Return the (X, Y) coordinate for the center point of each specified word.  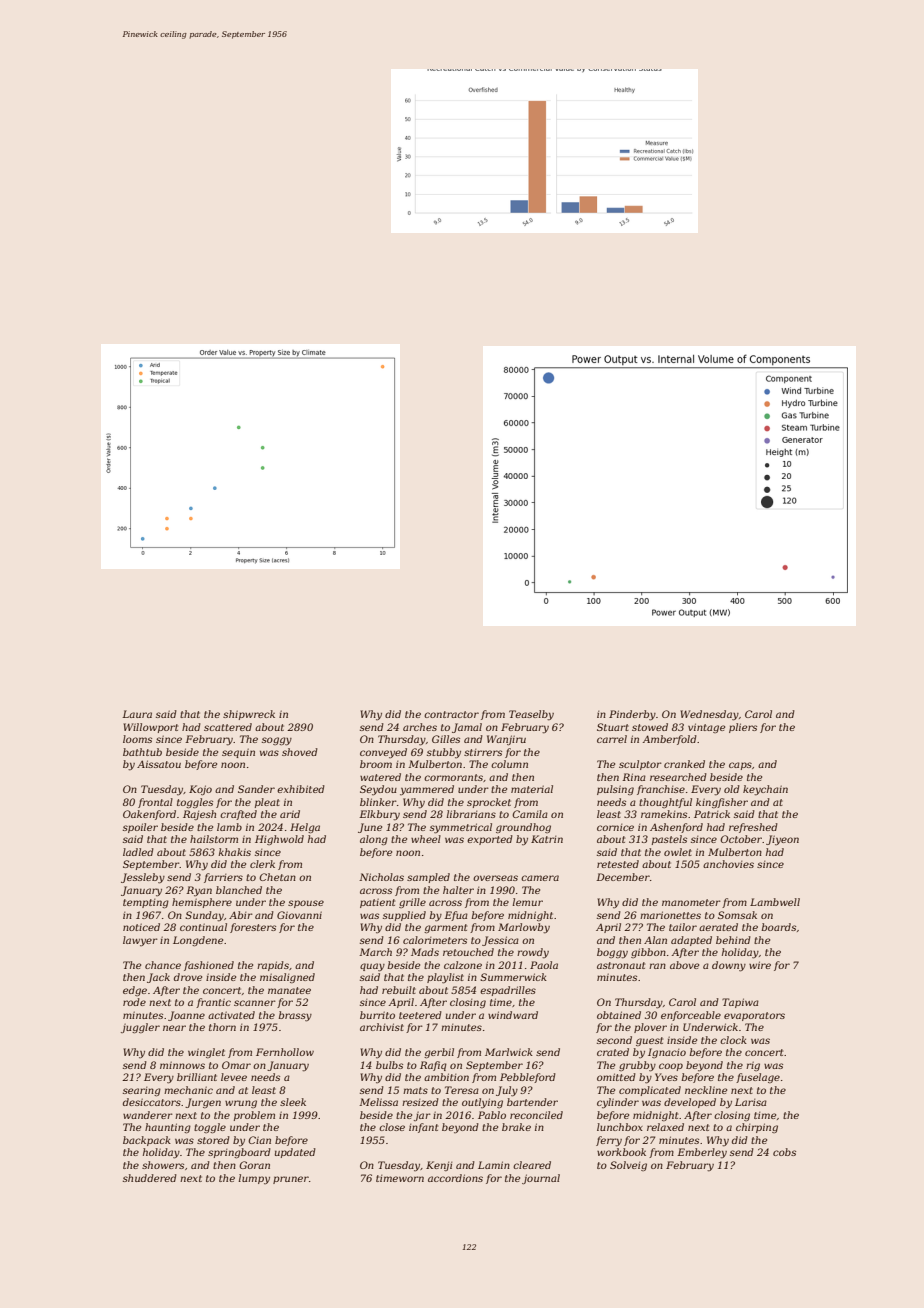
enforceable (691, 1016)
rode (134, 1002)
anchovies (728, 864)
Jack (158, 978)
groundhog (523, 828)
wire (760, 965)
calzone (463, 965)
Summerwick (513, 977)
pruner (291, 1180)
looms (137, 739)
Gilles (446, 739)
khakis (235, 852)
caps (740, 766)
